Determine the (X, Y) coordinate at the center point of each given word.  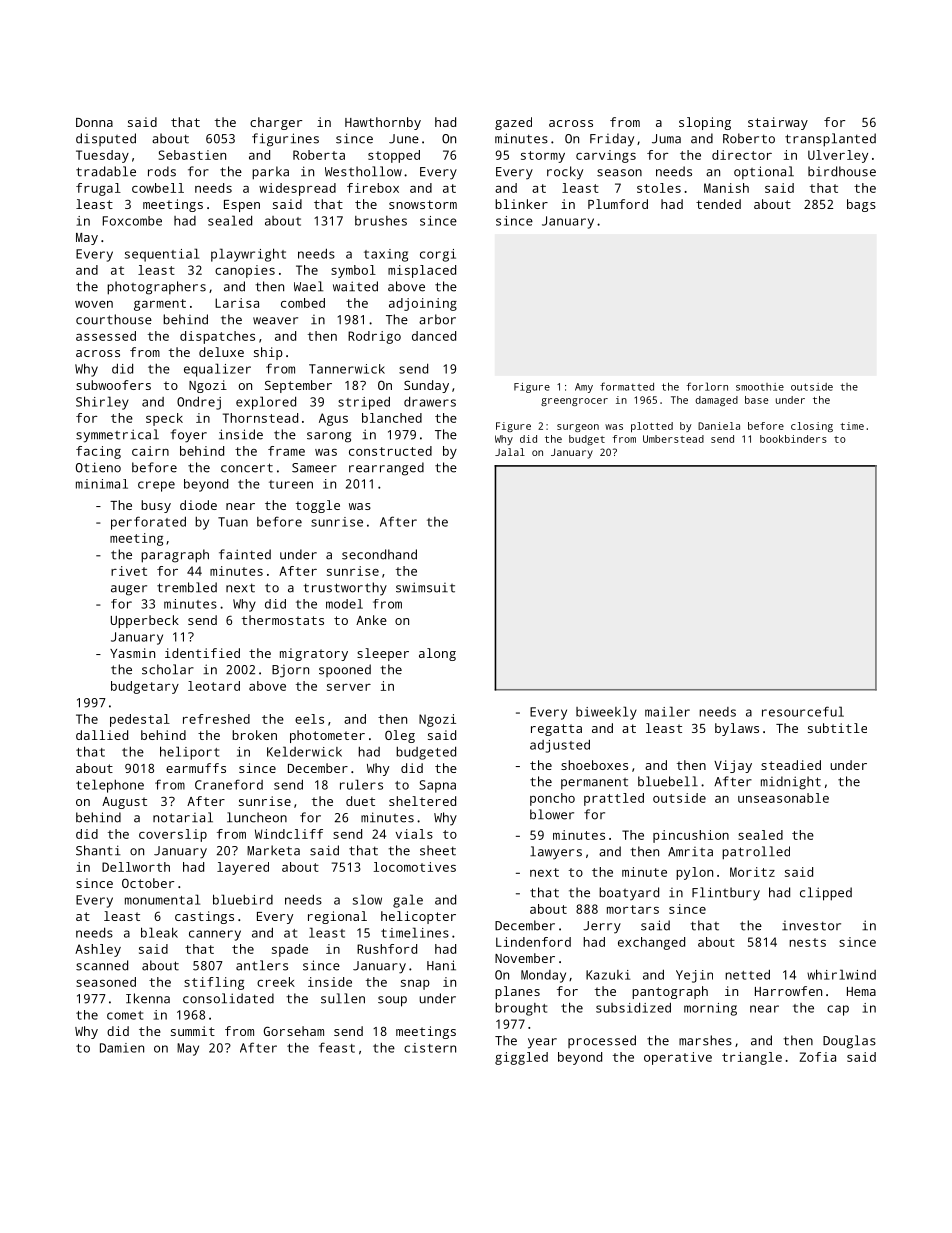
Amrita (690, 852)
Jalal (510, 452)
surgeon (578, 428)
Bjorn (290, 671)
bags (861, 205)
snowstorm (423, 204)
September (298, 386)
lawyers (556, 853)
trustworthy (345, 589)
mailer (667, 711)
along (437, 654)
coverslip (173, 835)
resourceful (803, 711)
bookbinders (793, 439)
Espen (242, 206)
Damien (122, 1048)
